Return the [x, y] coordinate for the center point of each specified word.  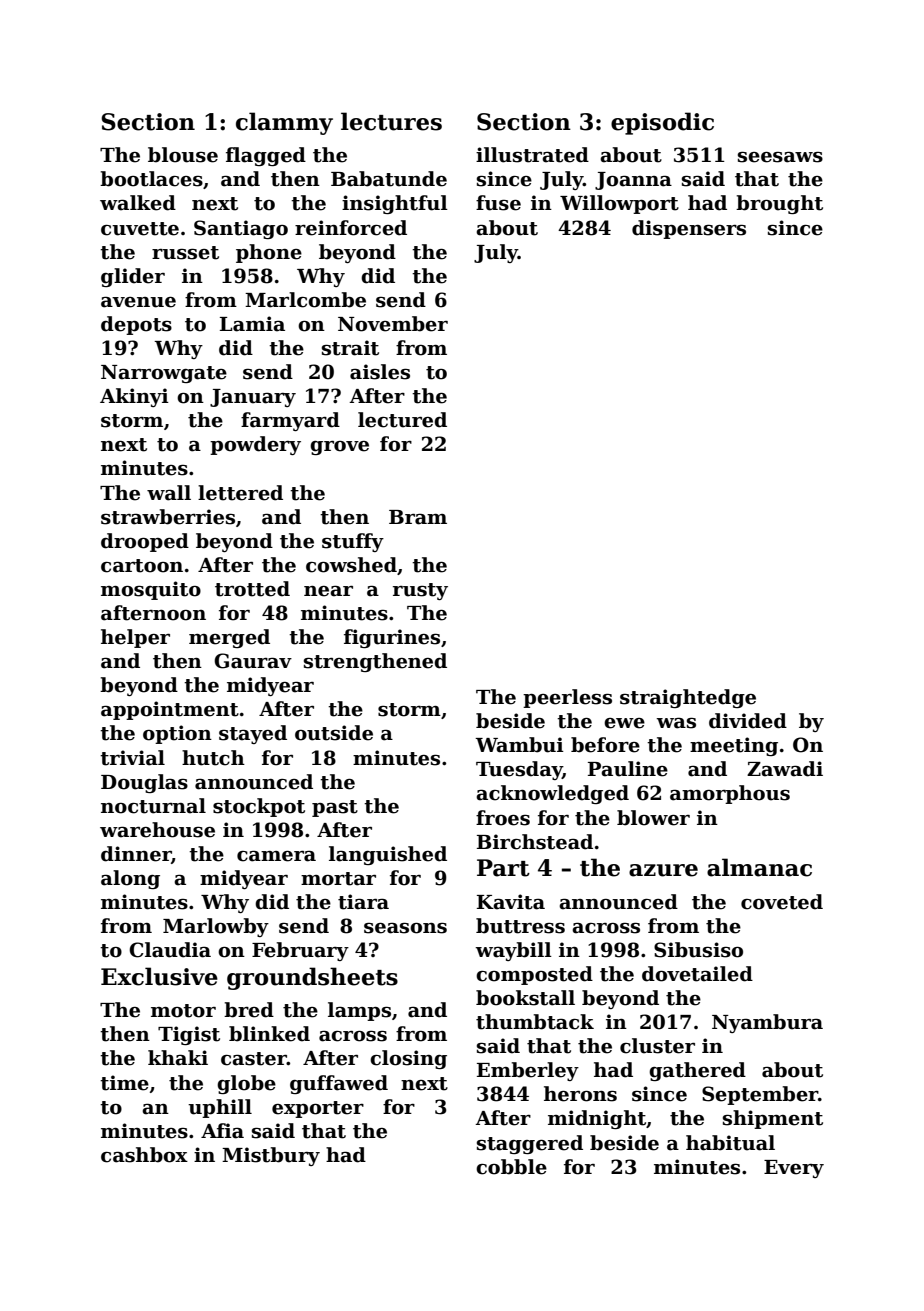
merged [229, 638]
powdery [255, 445]
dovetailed [697, 974]
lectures [391, 121]
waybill [513, 951]
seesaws [780, 157]
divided [748, 721]
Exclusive [159, 976]
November [393, 324]
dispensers [689, 229]
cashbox [144, 1155]
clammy [284, 123]
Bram [418, 517]
